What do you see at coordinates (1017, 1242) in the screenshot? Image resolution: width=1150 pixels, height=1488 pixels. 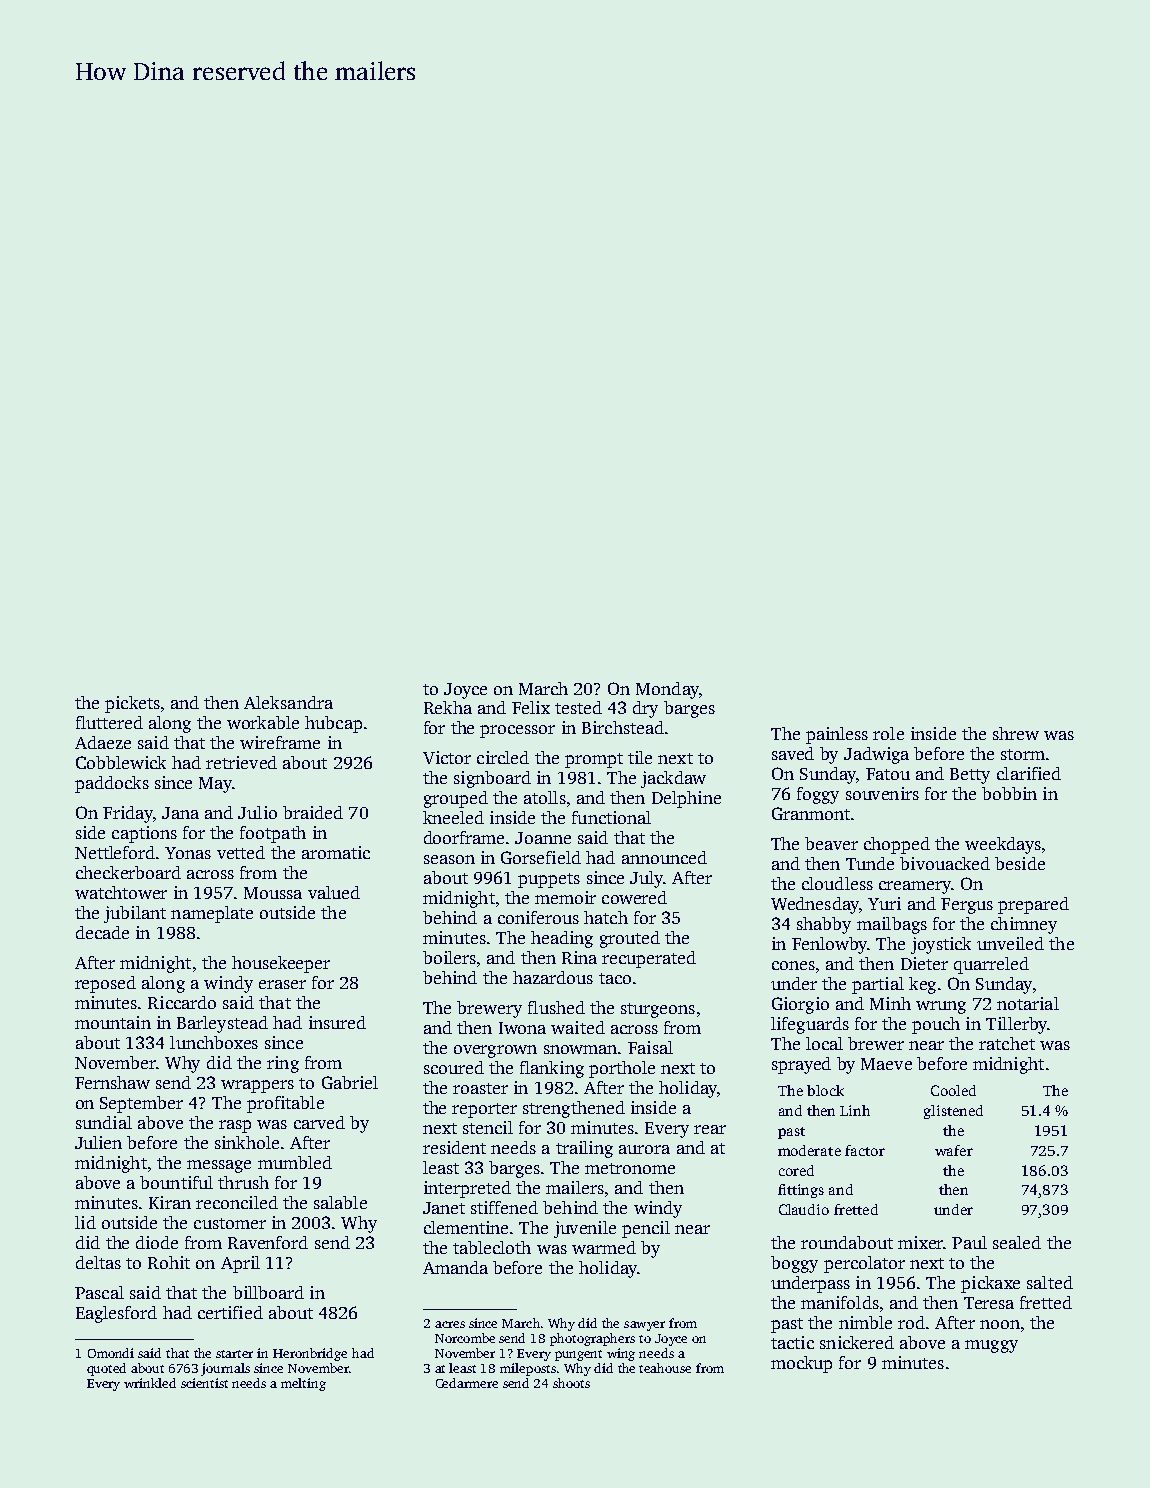 I see `sealed` at bounding box center [1017, 1242].
